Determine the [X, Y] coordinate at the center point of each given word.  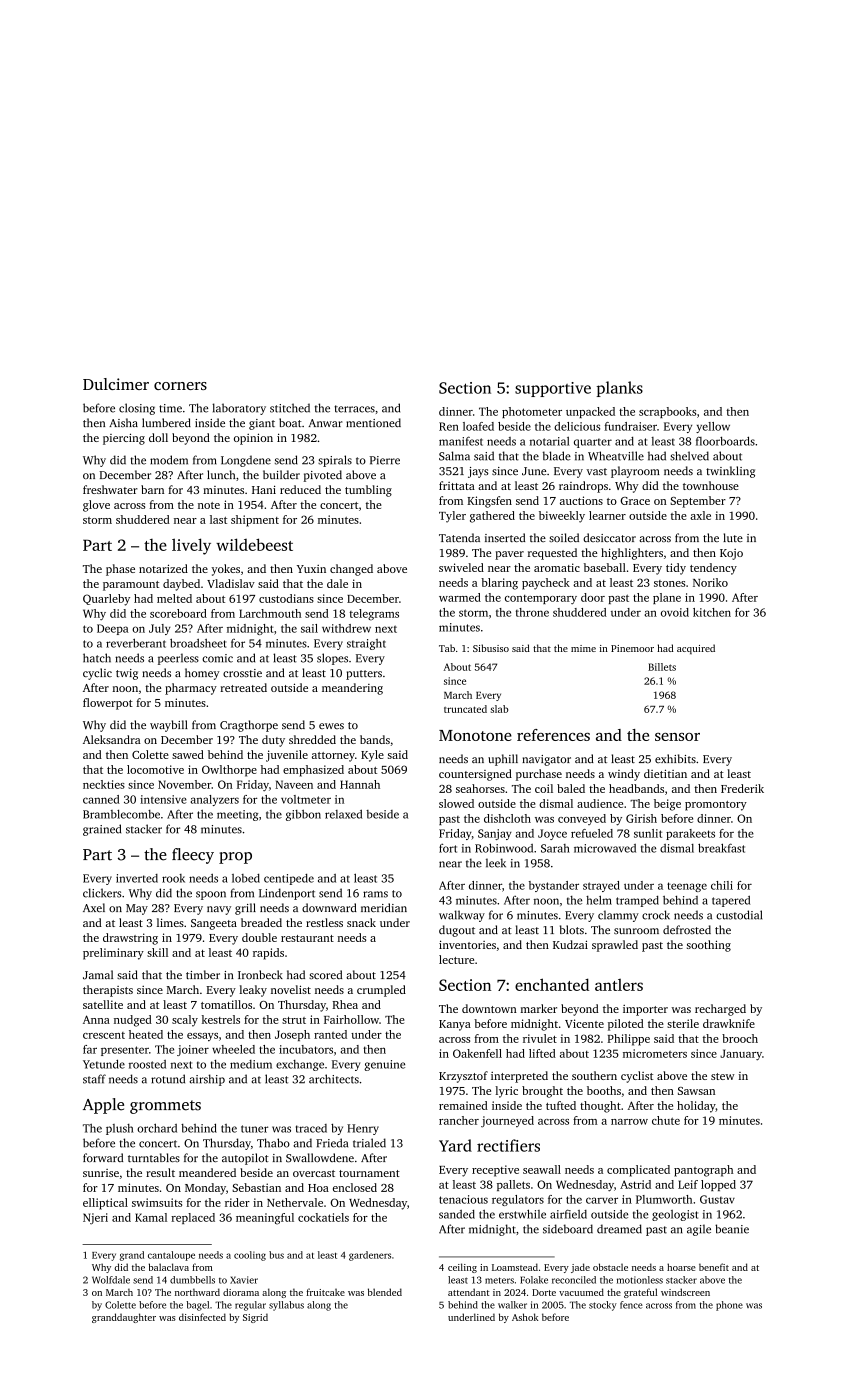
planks [620, 389]
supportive [553, 389]
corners [180, 386]
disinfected [202, 1317]
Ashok [525, 1317]
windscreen [685, 1292]
